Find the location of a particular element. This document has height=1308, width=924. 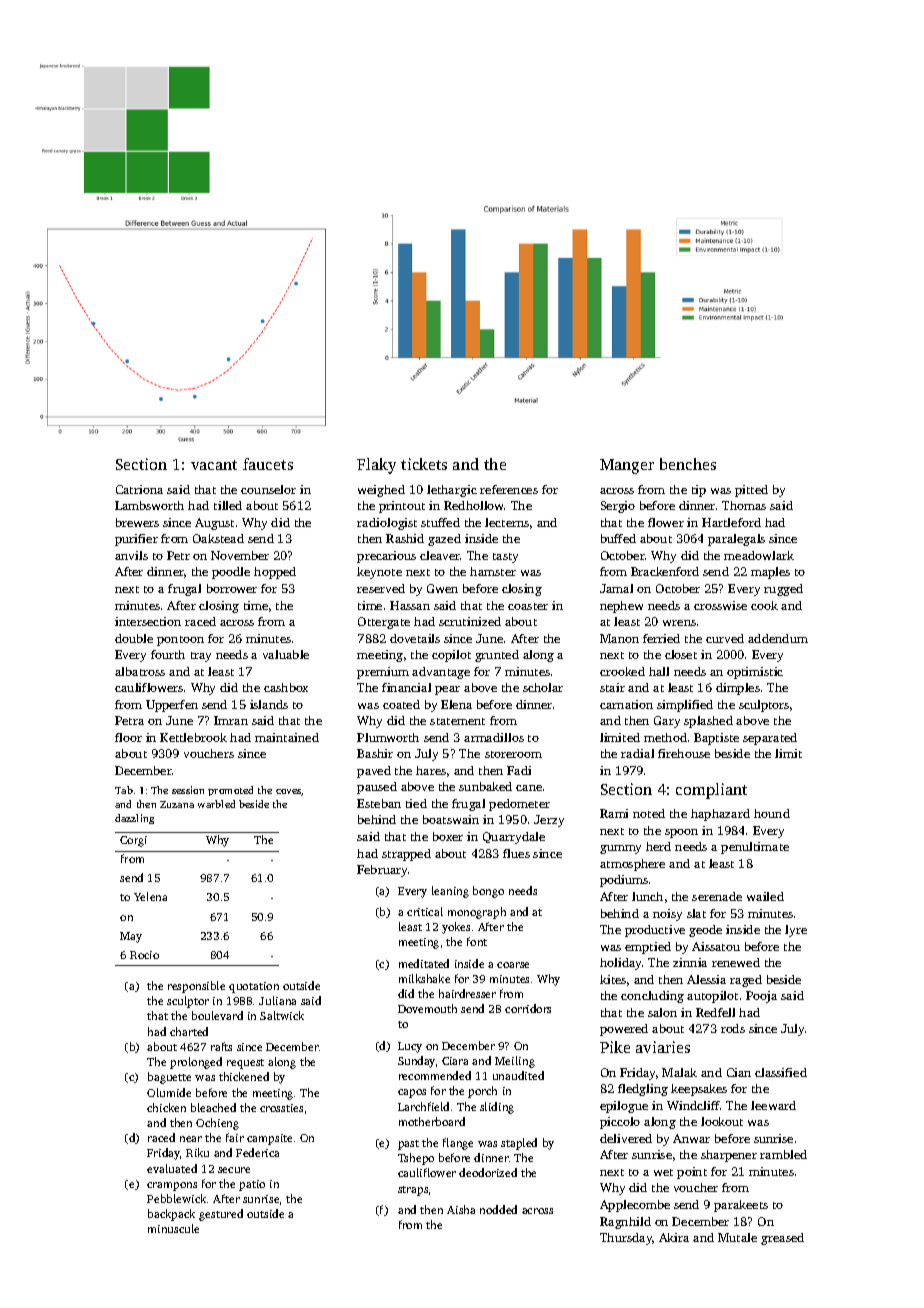

nodded is located at coordinates (498, 1209).
